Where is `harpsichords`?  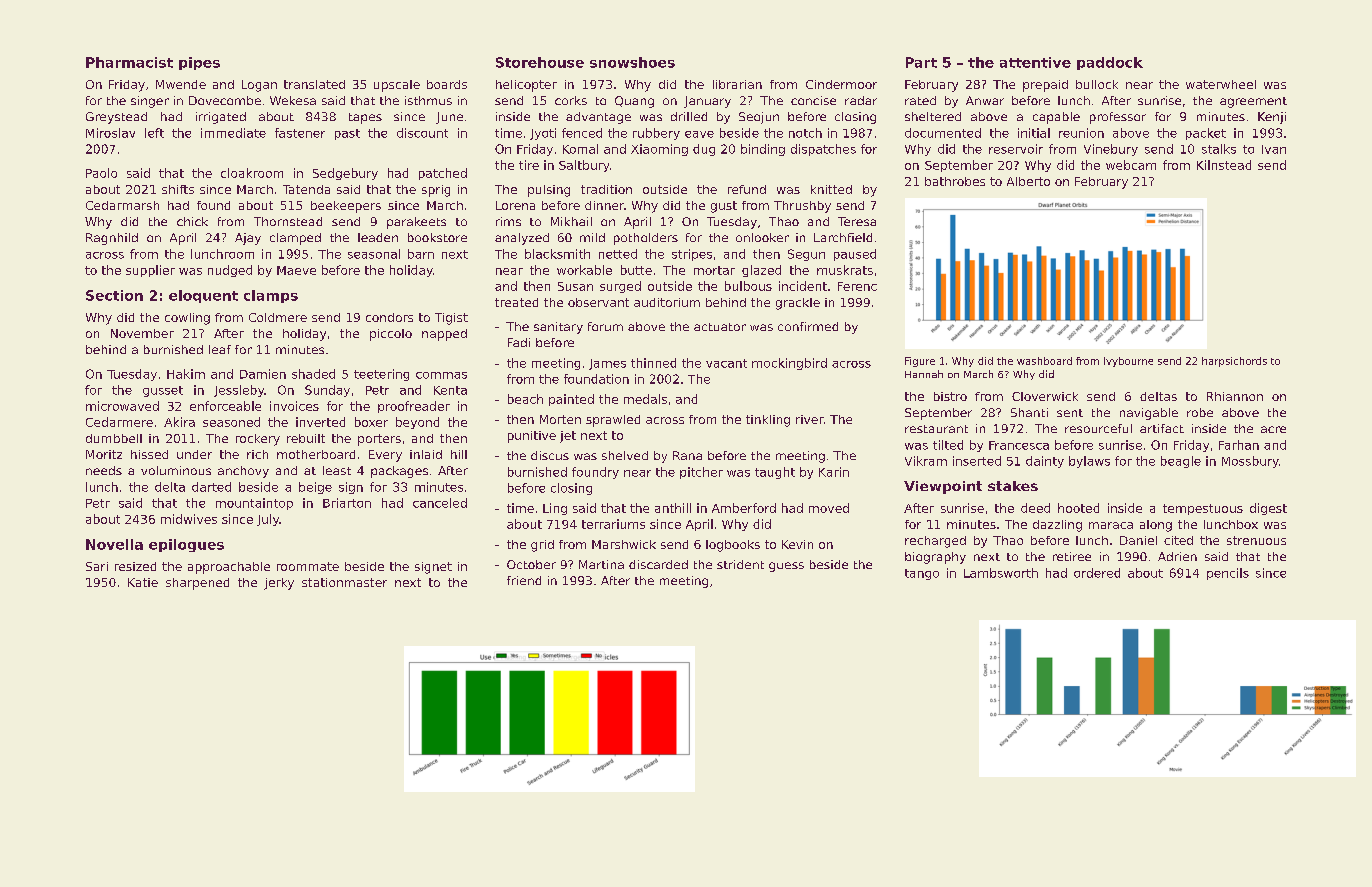 harpsichords is located at coordinates (1234, 362).
